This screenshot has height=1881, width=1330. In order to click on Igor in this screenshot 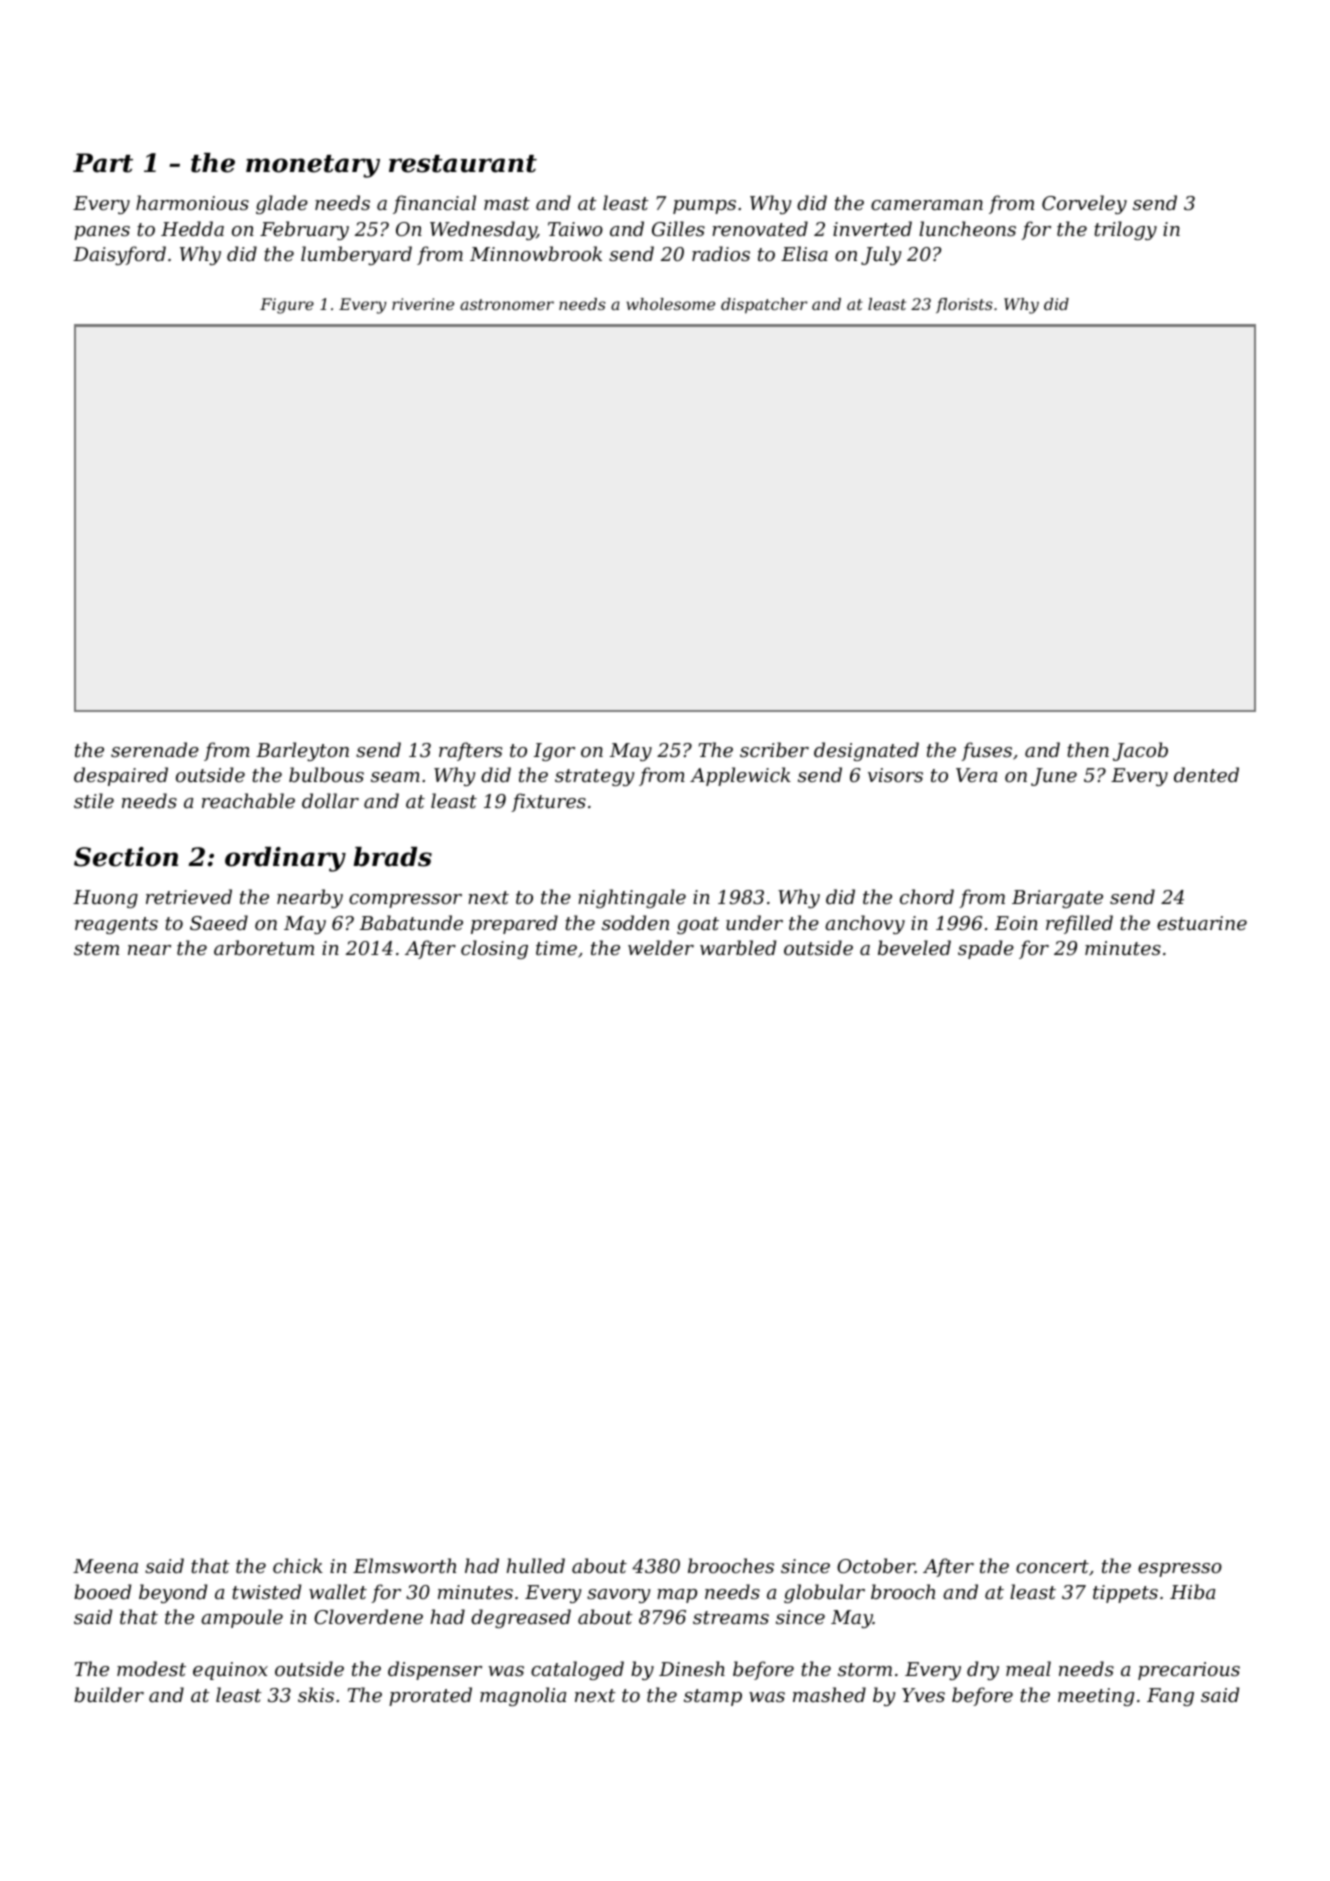, I will do `click(554, 752)`.
